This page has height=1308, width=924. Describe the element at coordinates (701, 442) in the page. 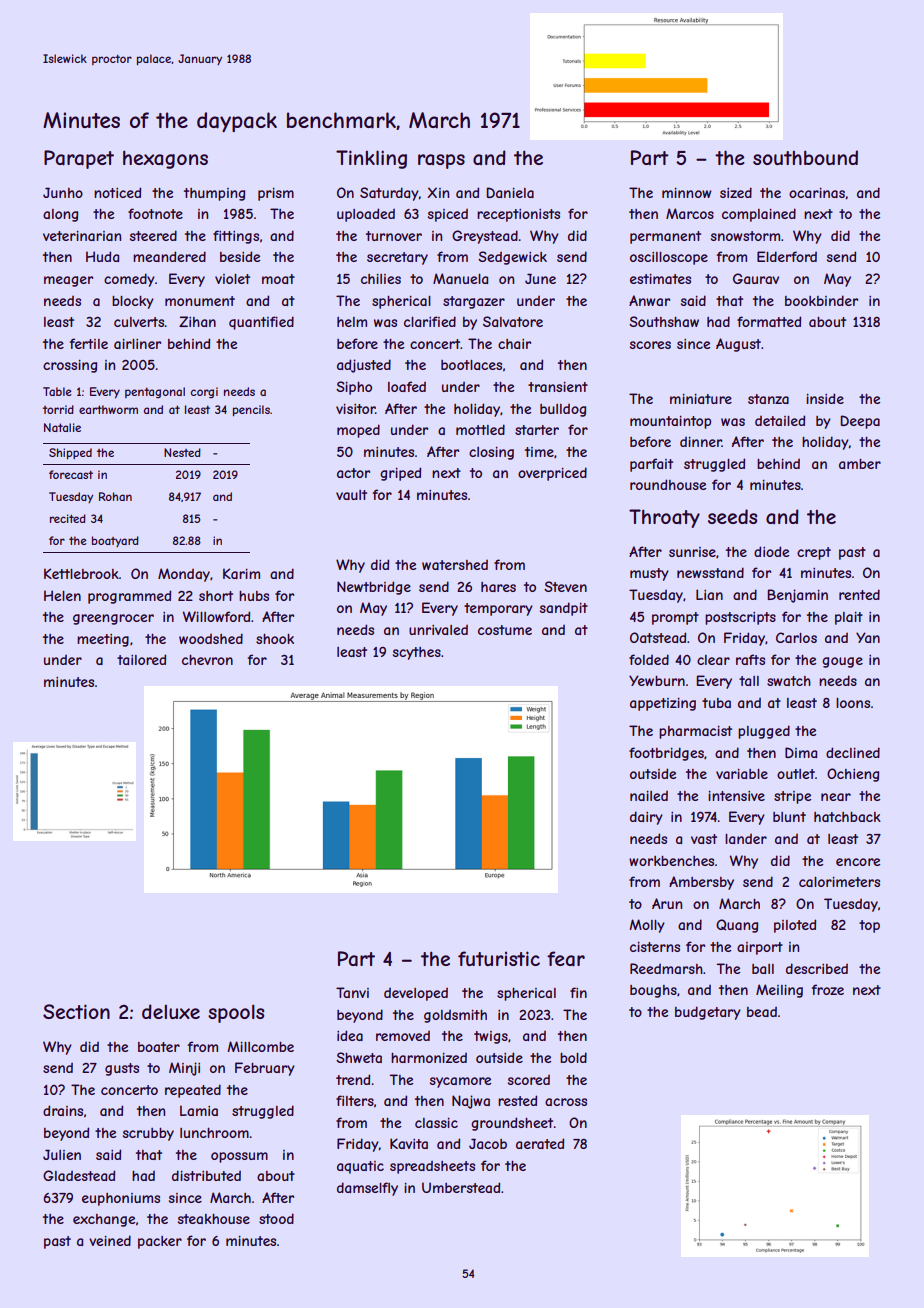

I see `dinner` at that location.
